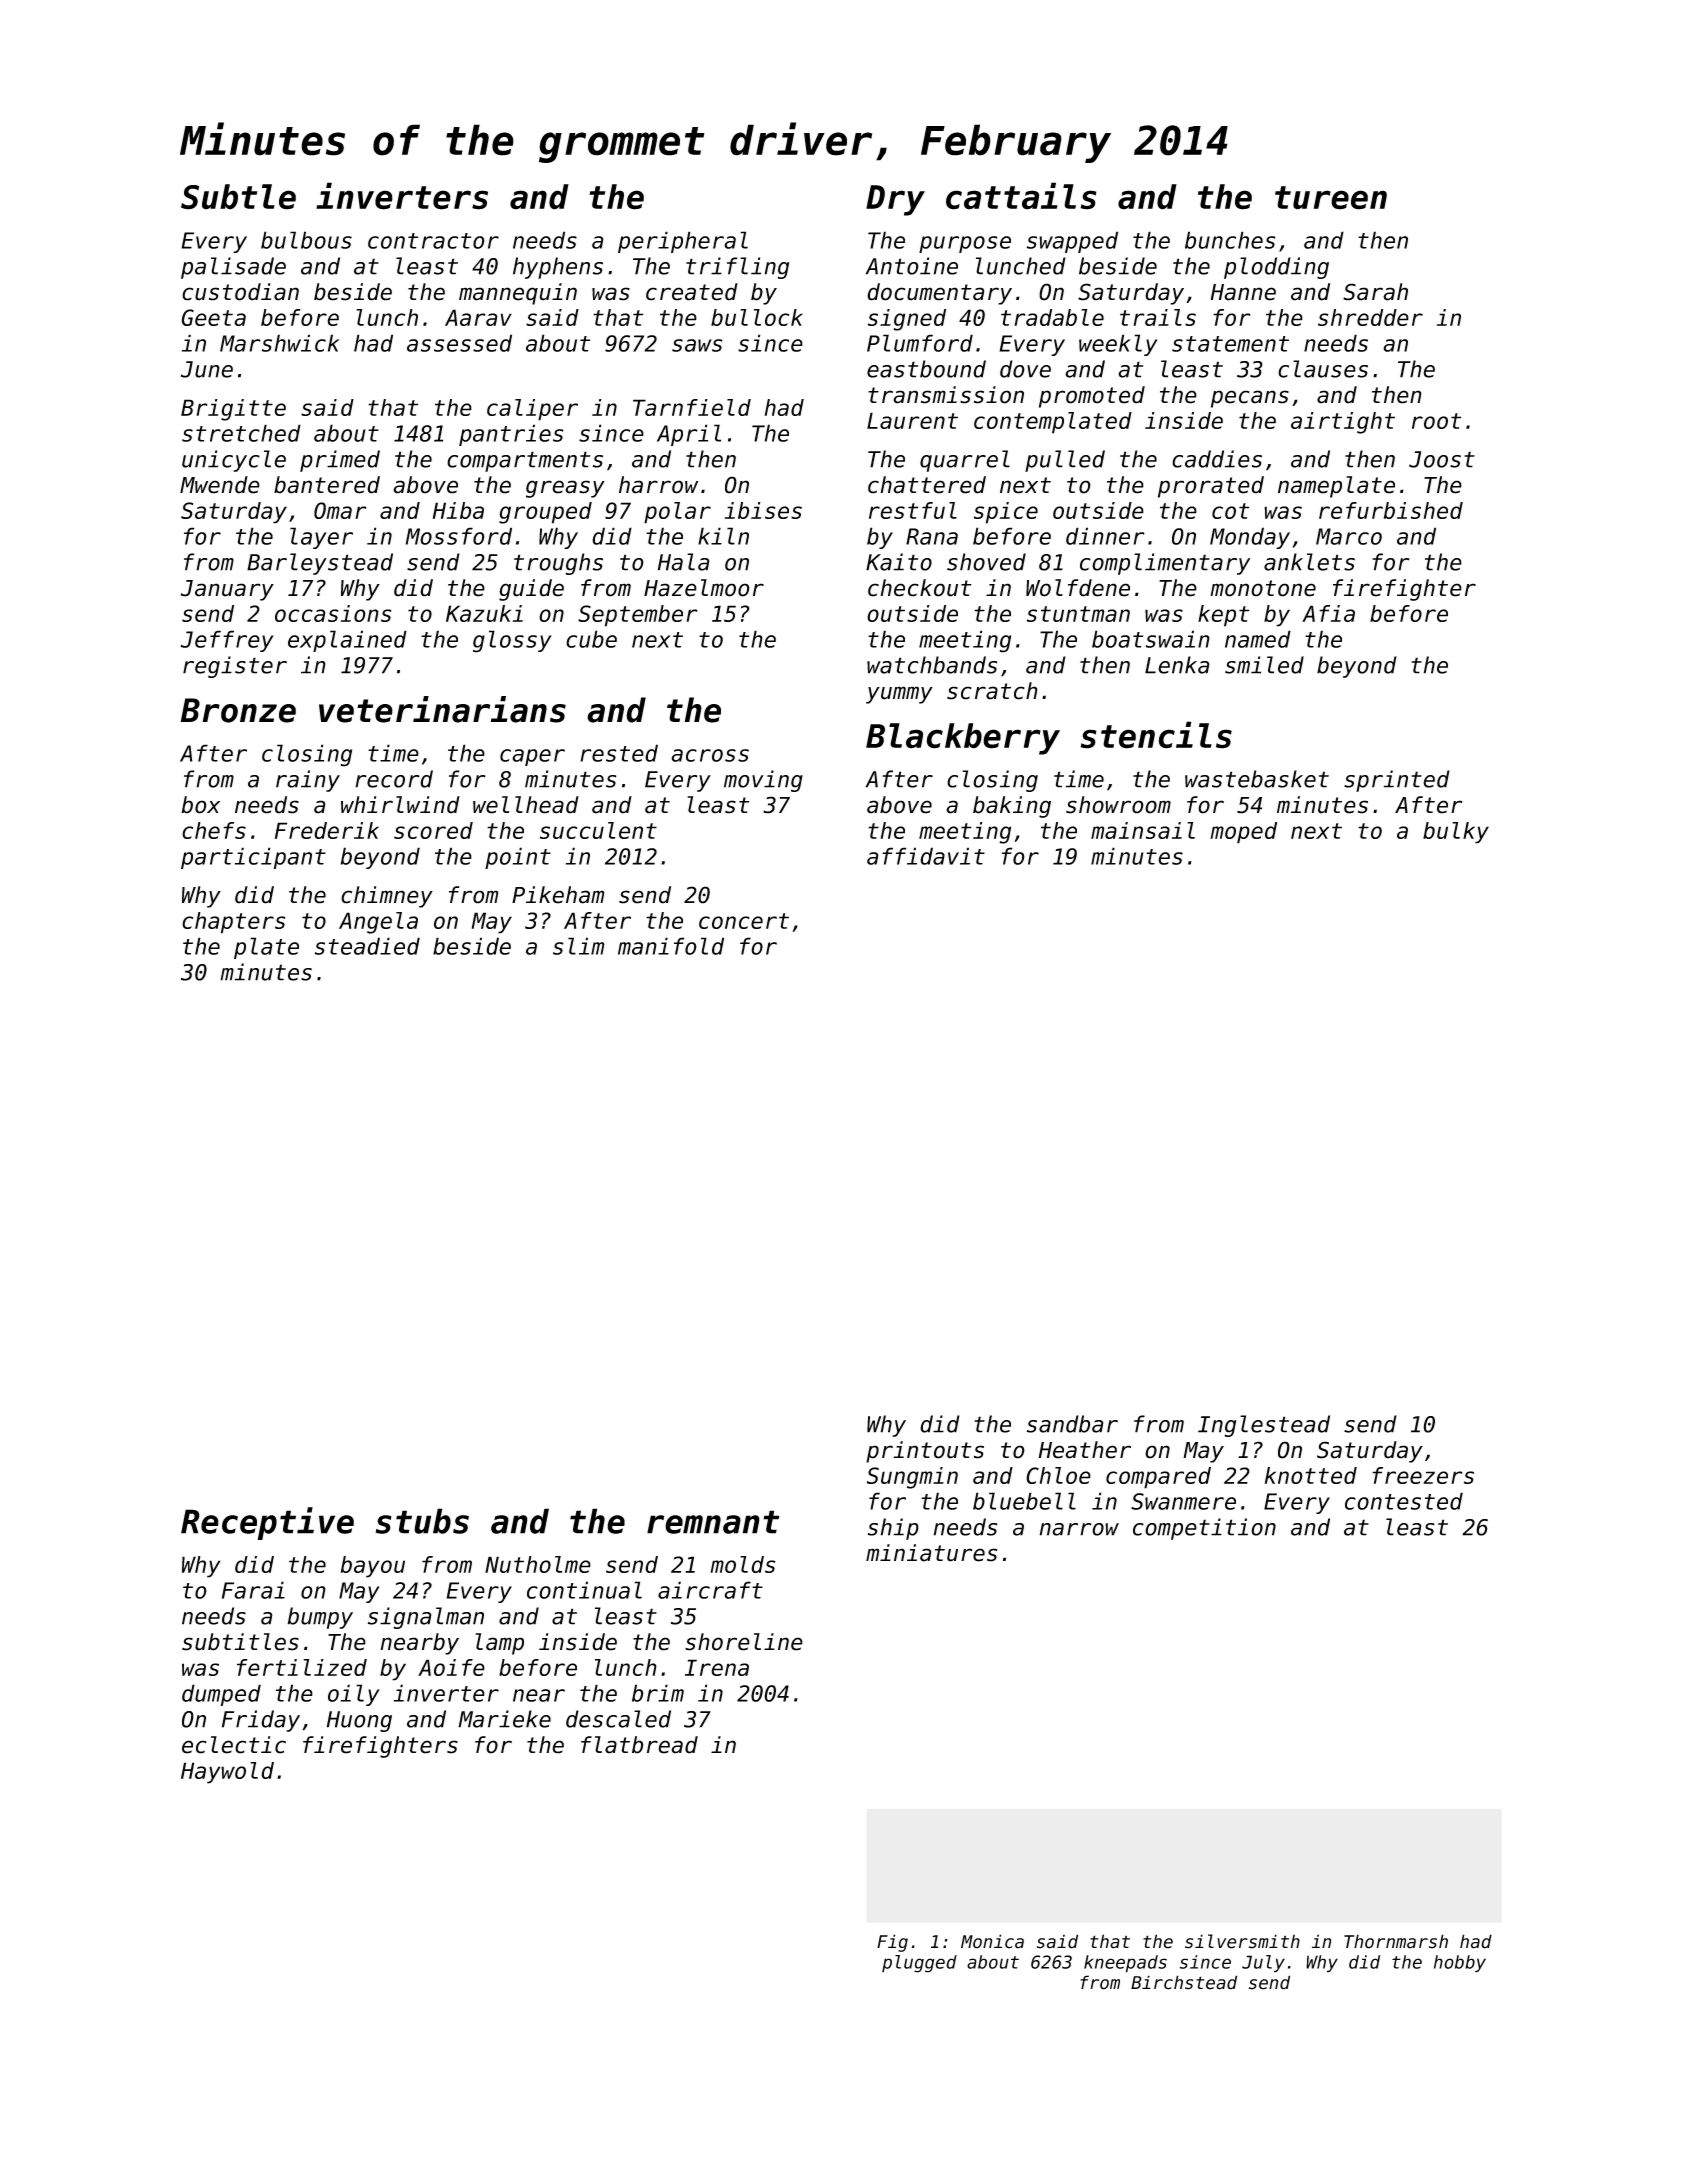 The image size is (1683, 2178). I want to click on wastebasket, so click(1257, 779).
